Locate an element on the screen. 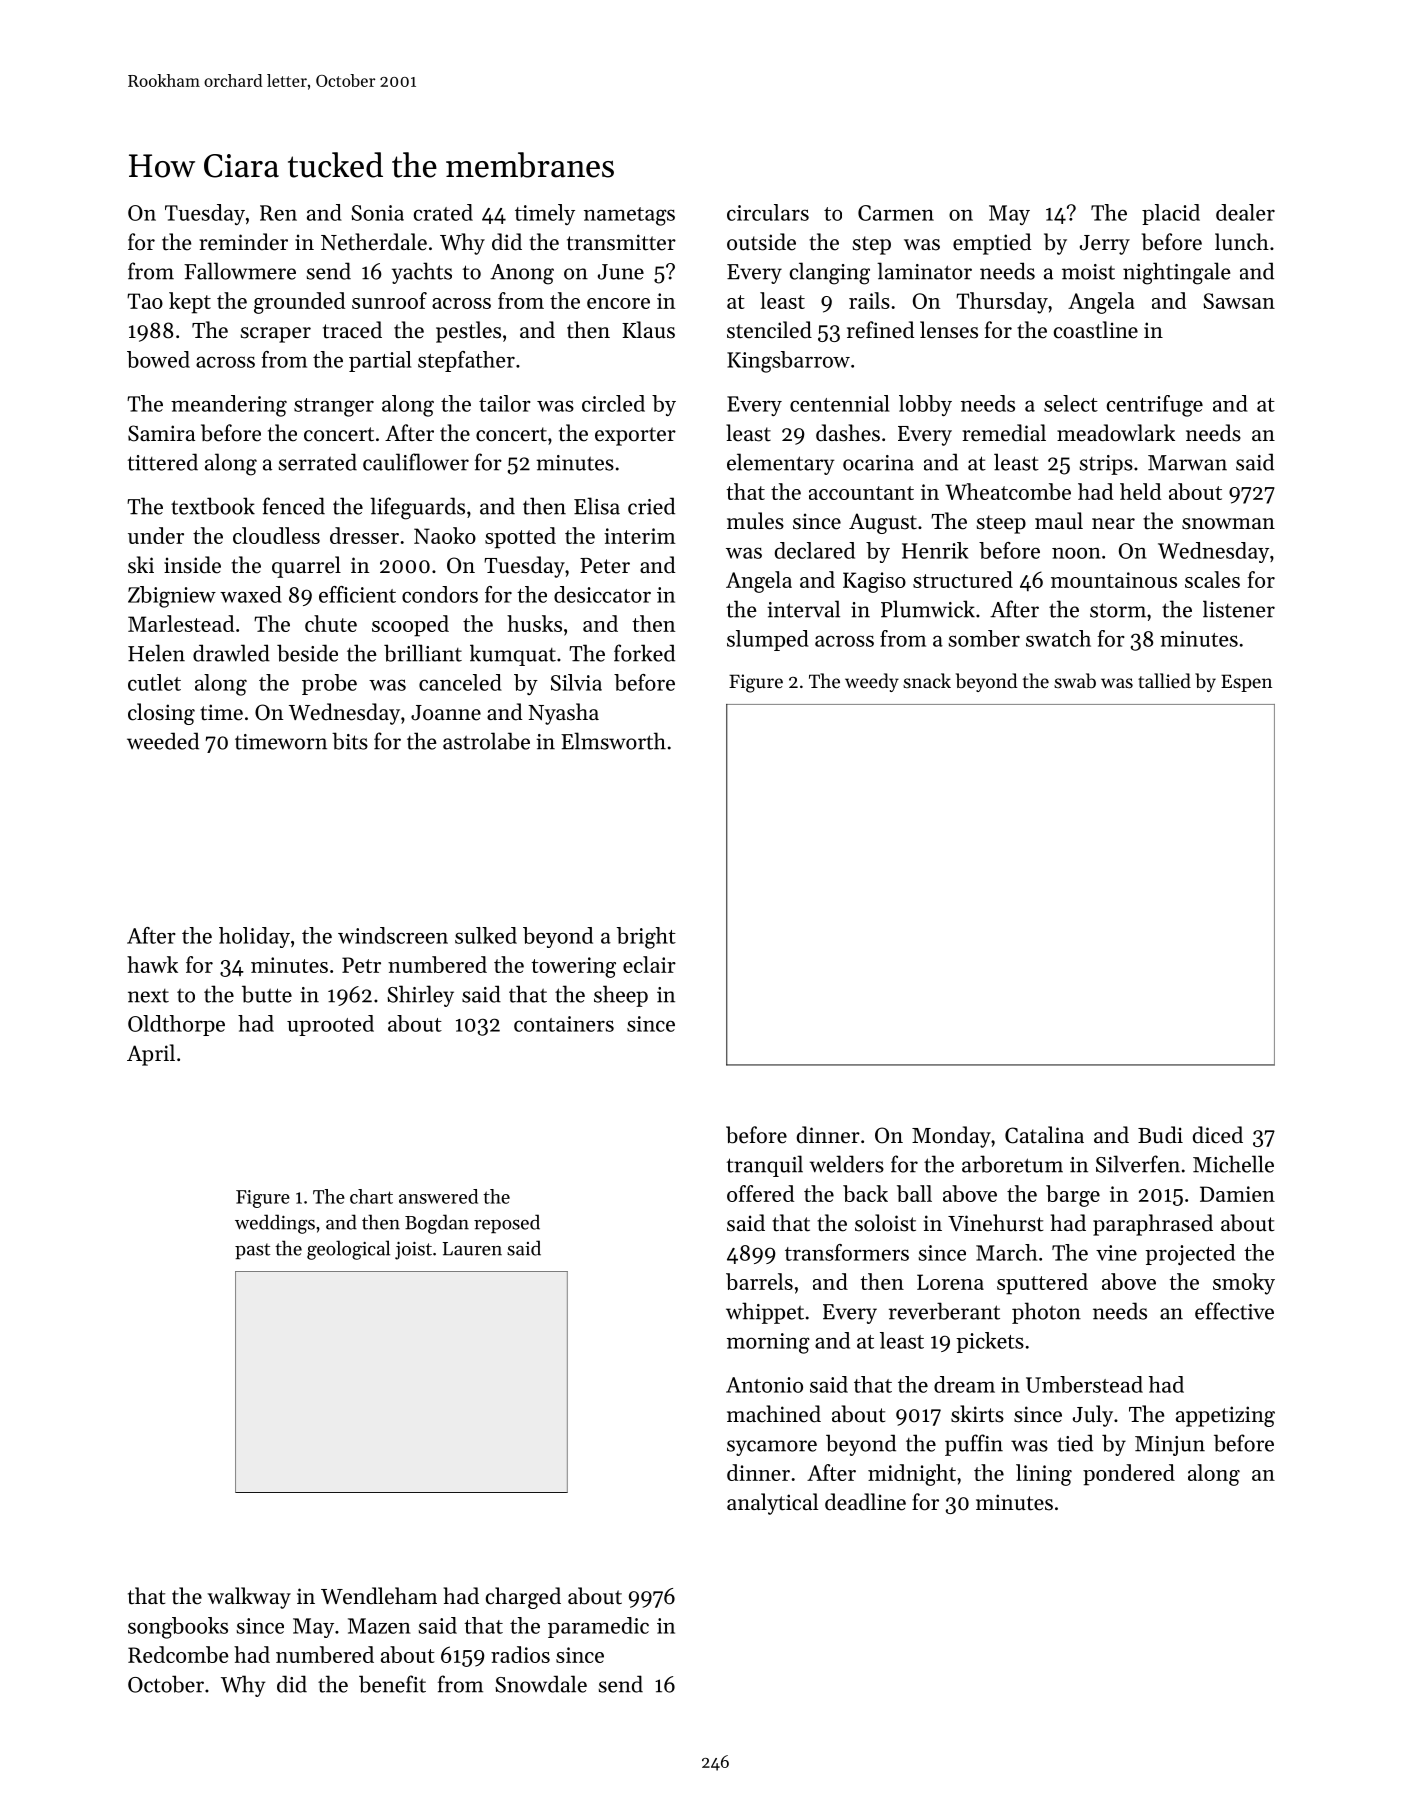  April is located at coordinates (151, 1055).
